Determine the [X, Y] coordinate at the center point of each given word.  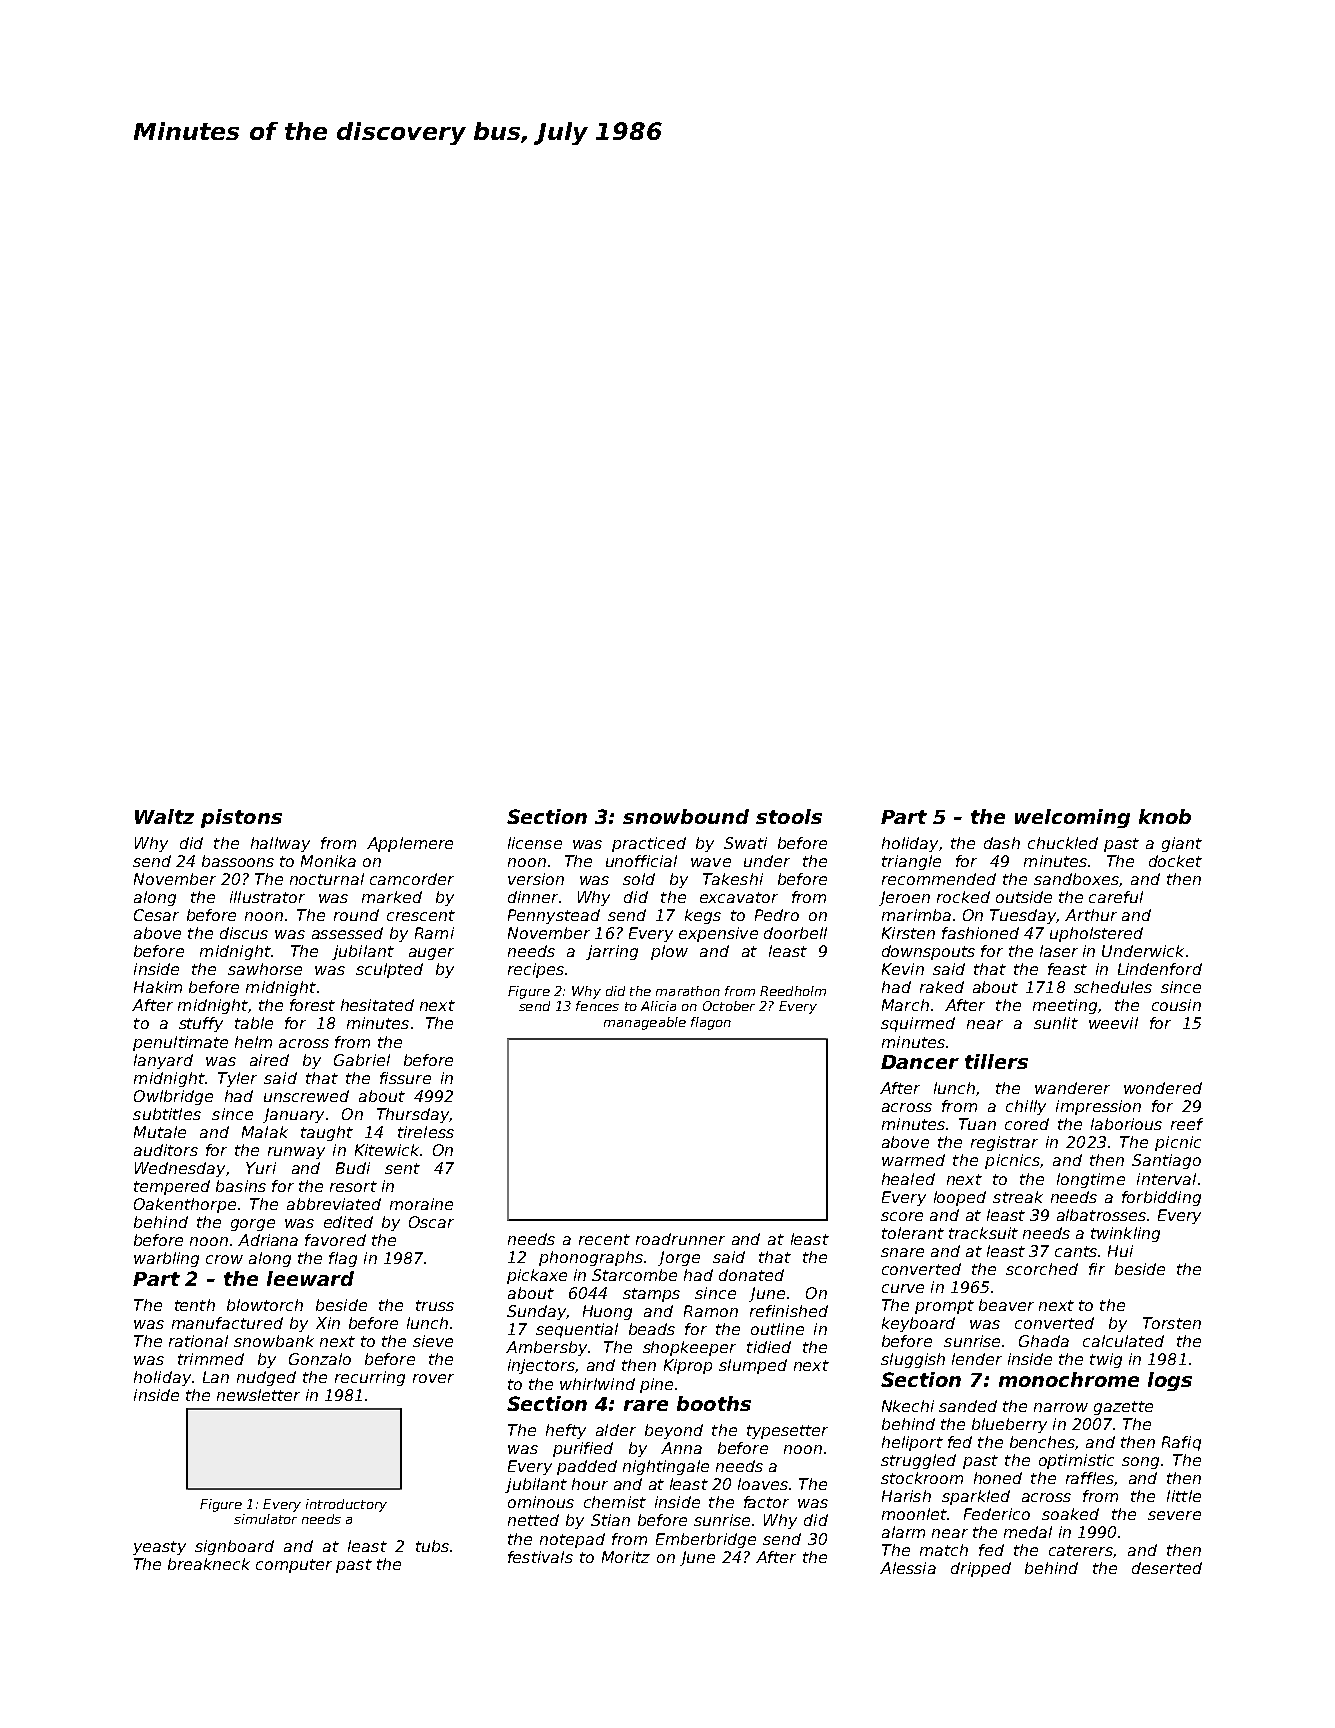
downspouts [928, 952]
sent [402, 1168]
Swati [745, 843]
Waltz [164, 816]
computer [294, 1566]
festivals [540, 1557]
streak [1018, 1197]
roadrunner [680, 1239]
